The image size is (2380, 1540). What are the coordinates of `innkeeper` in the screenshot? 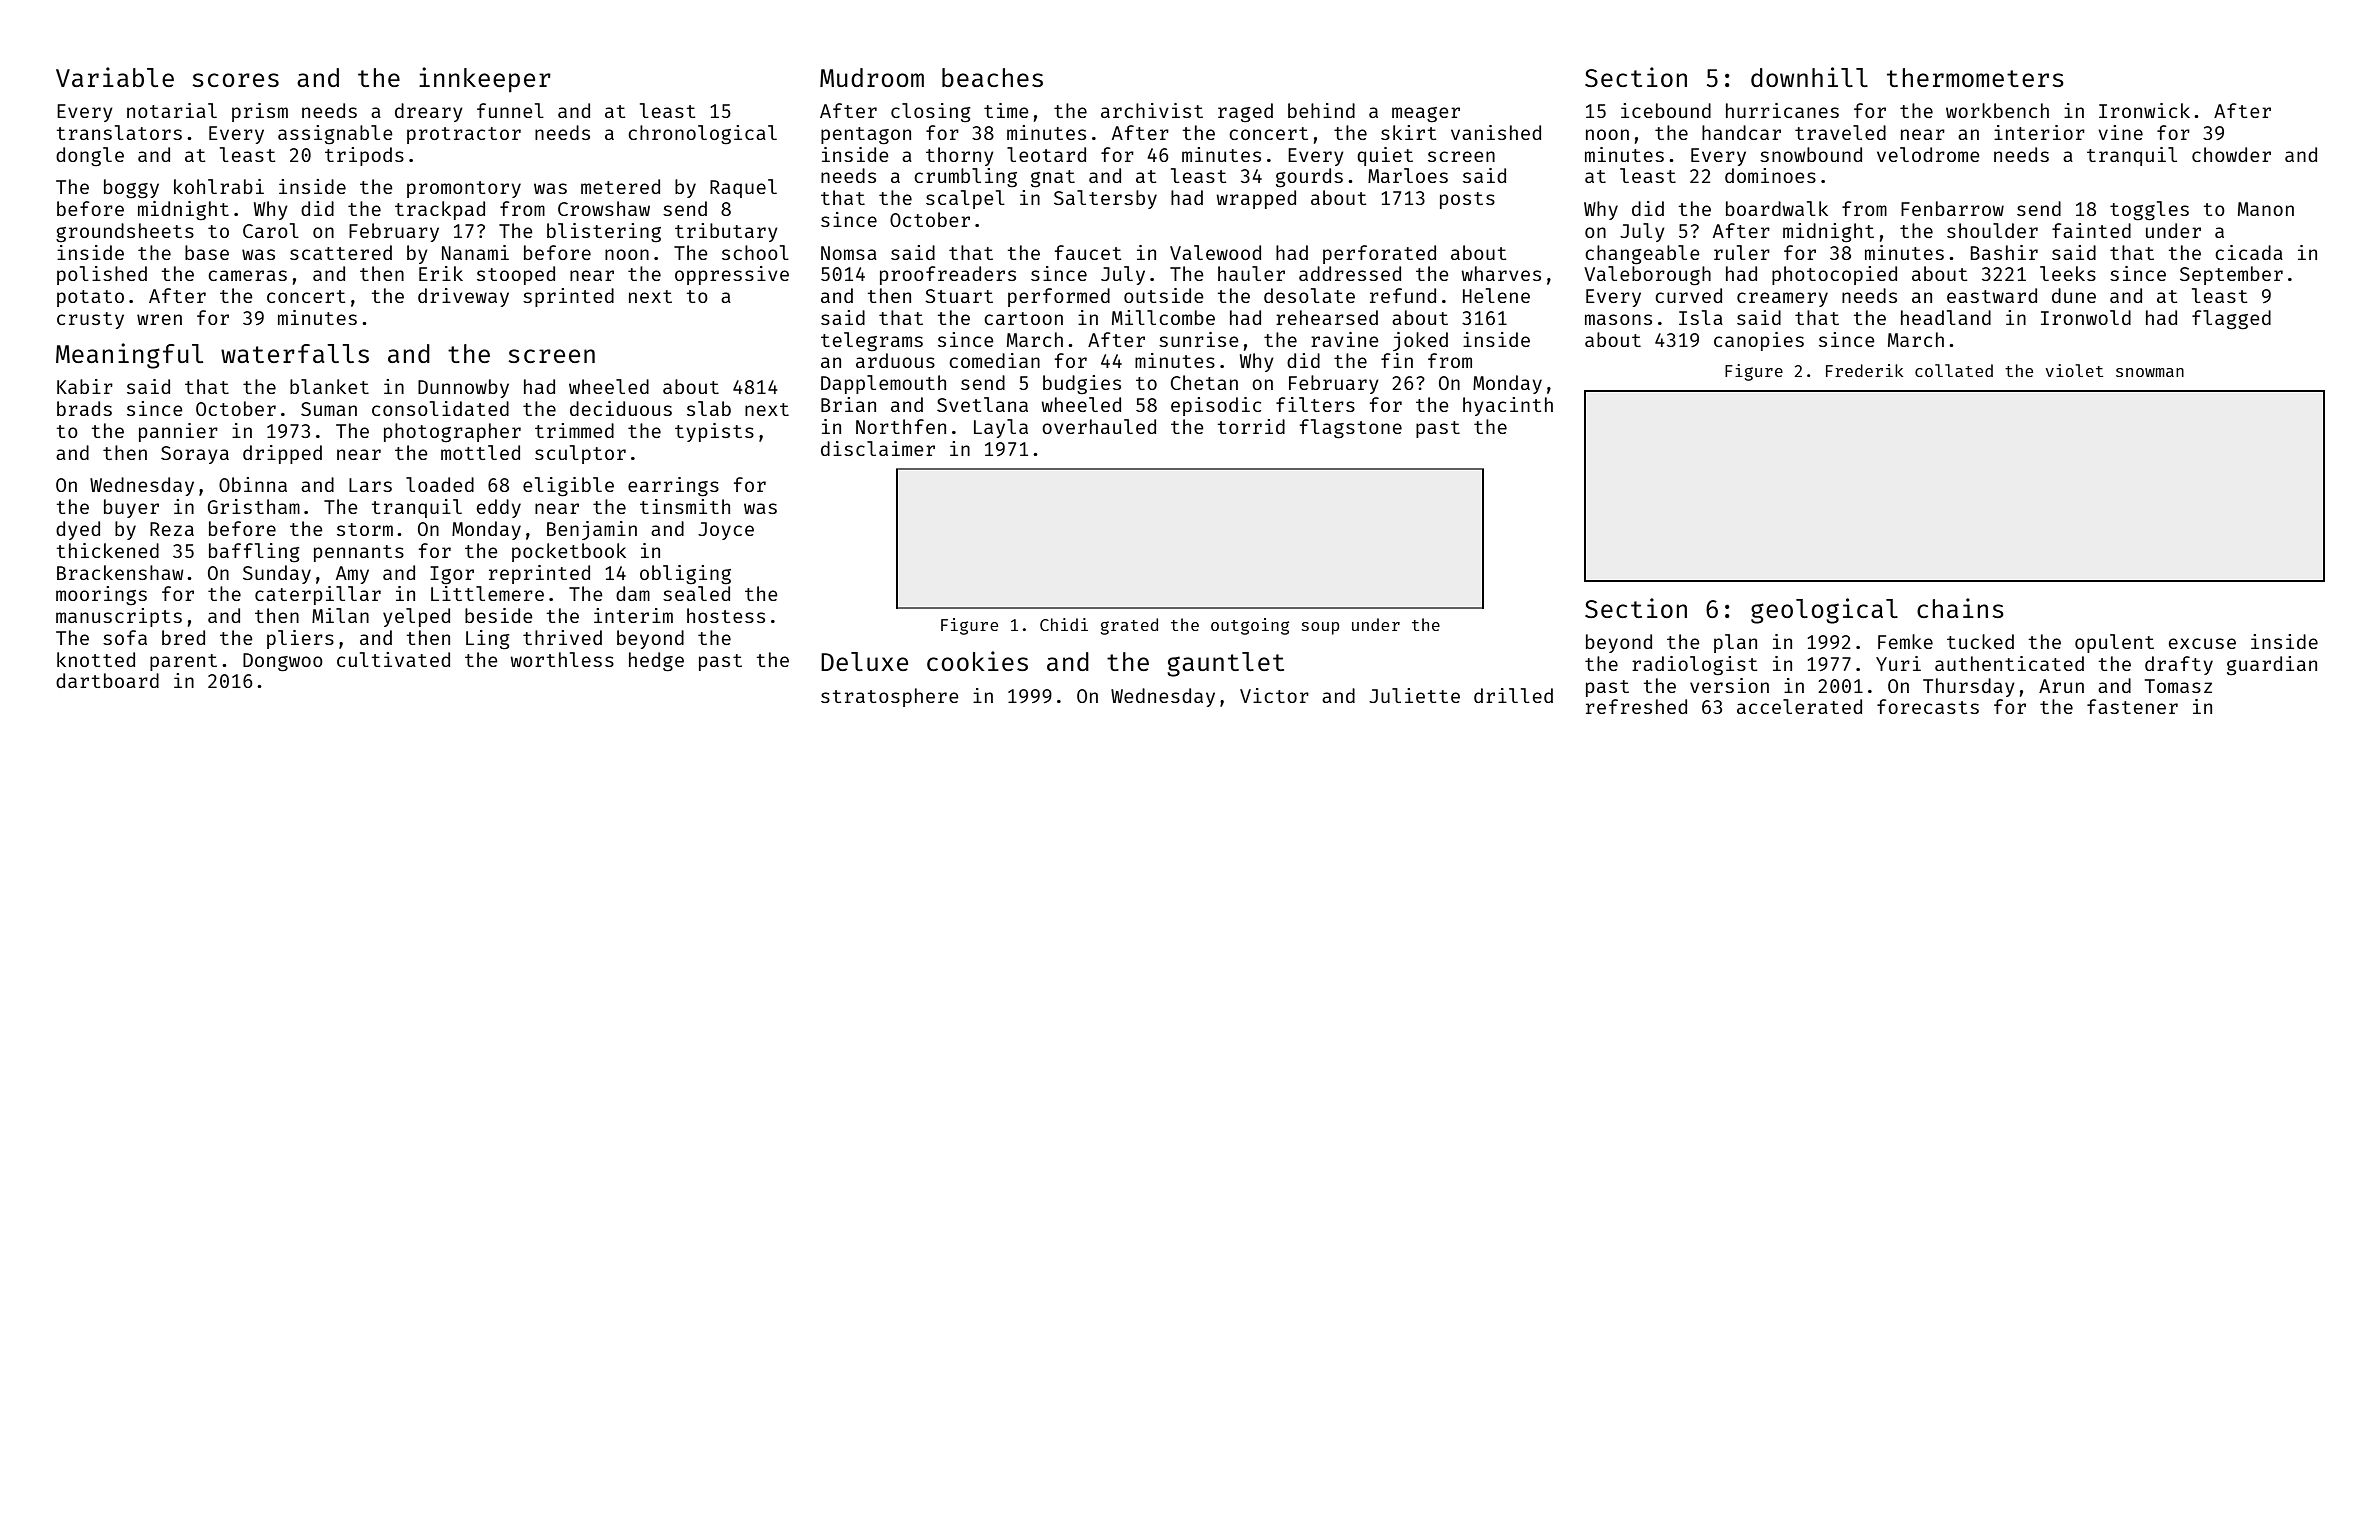 It's located at (485, 79).
